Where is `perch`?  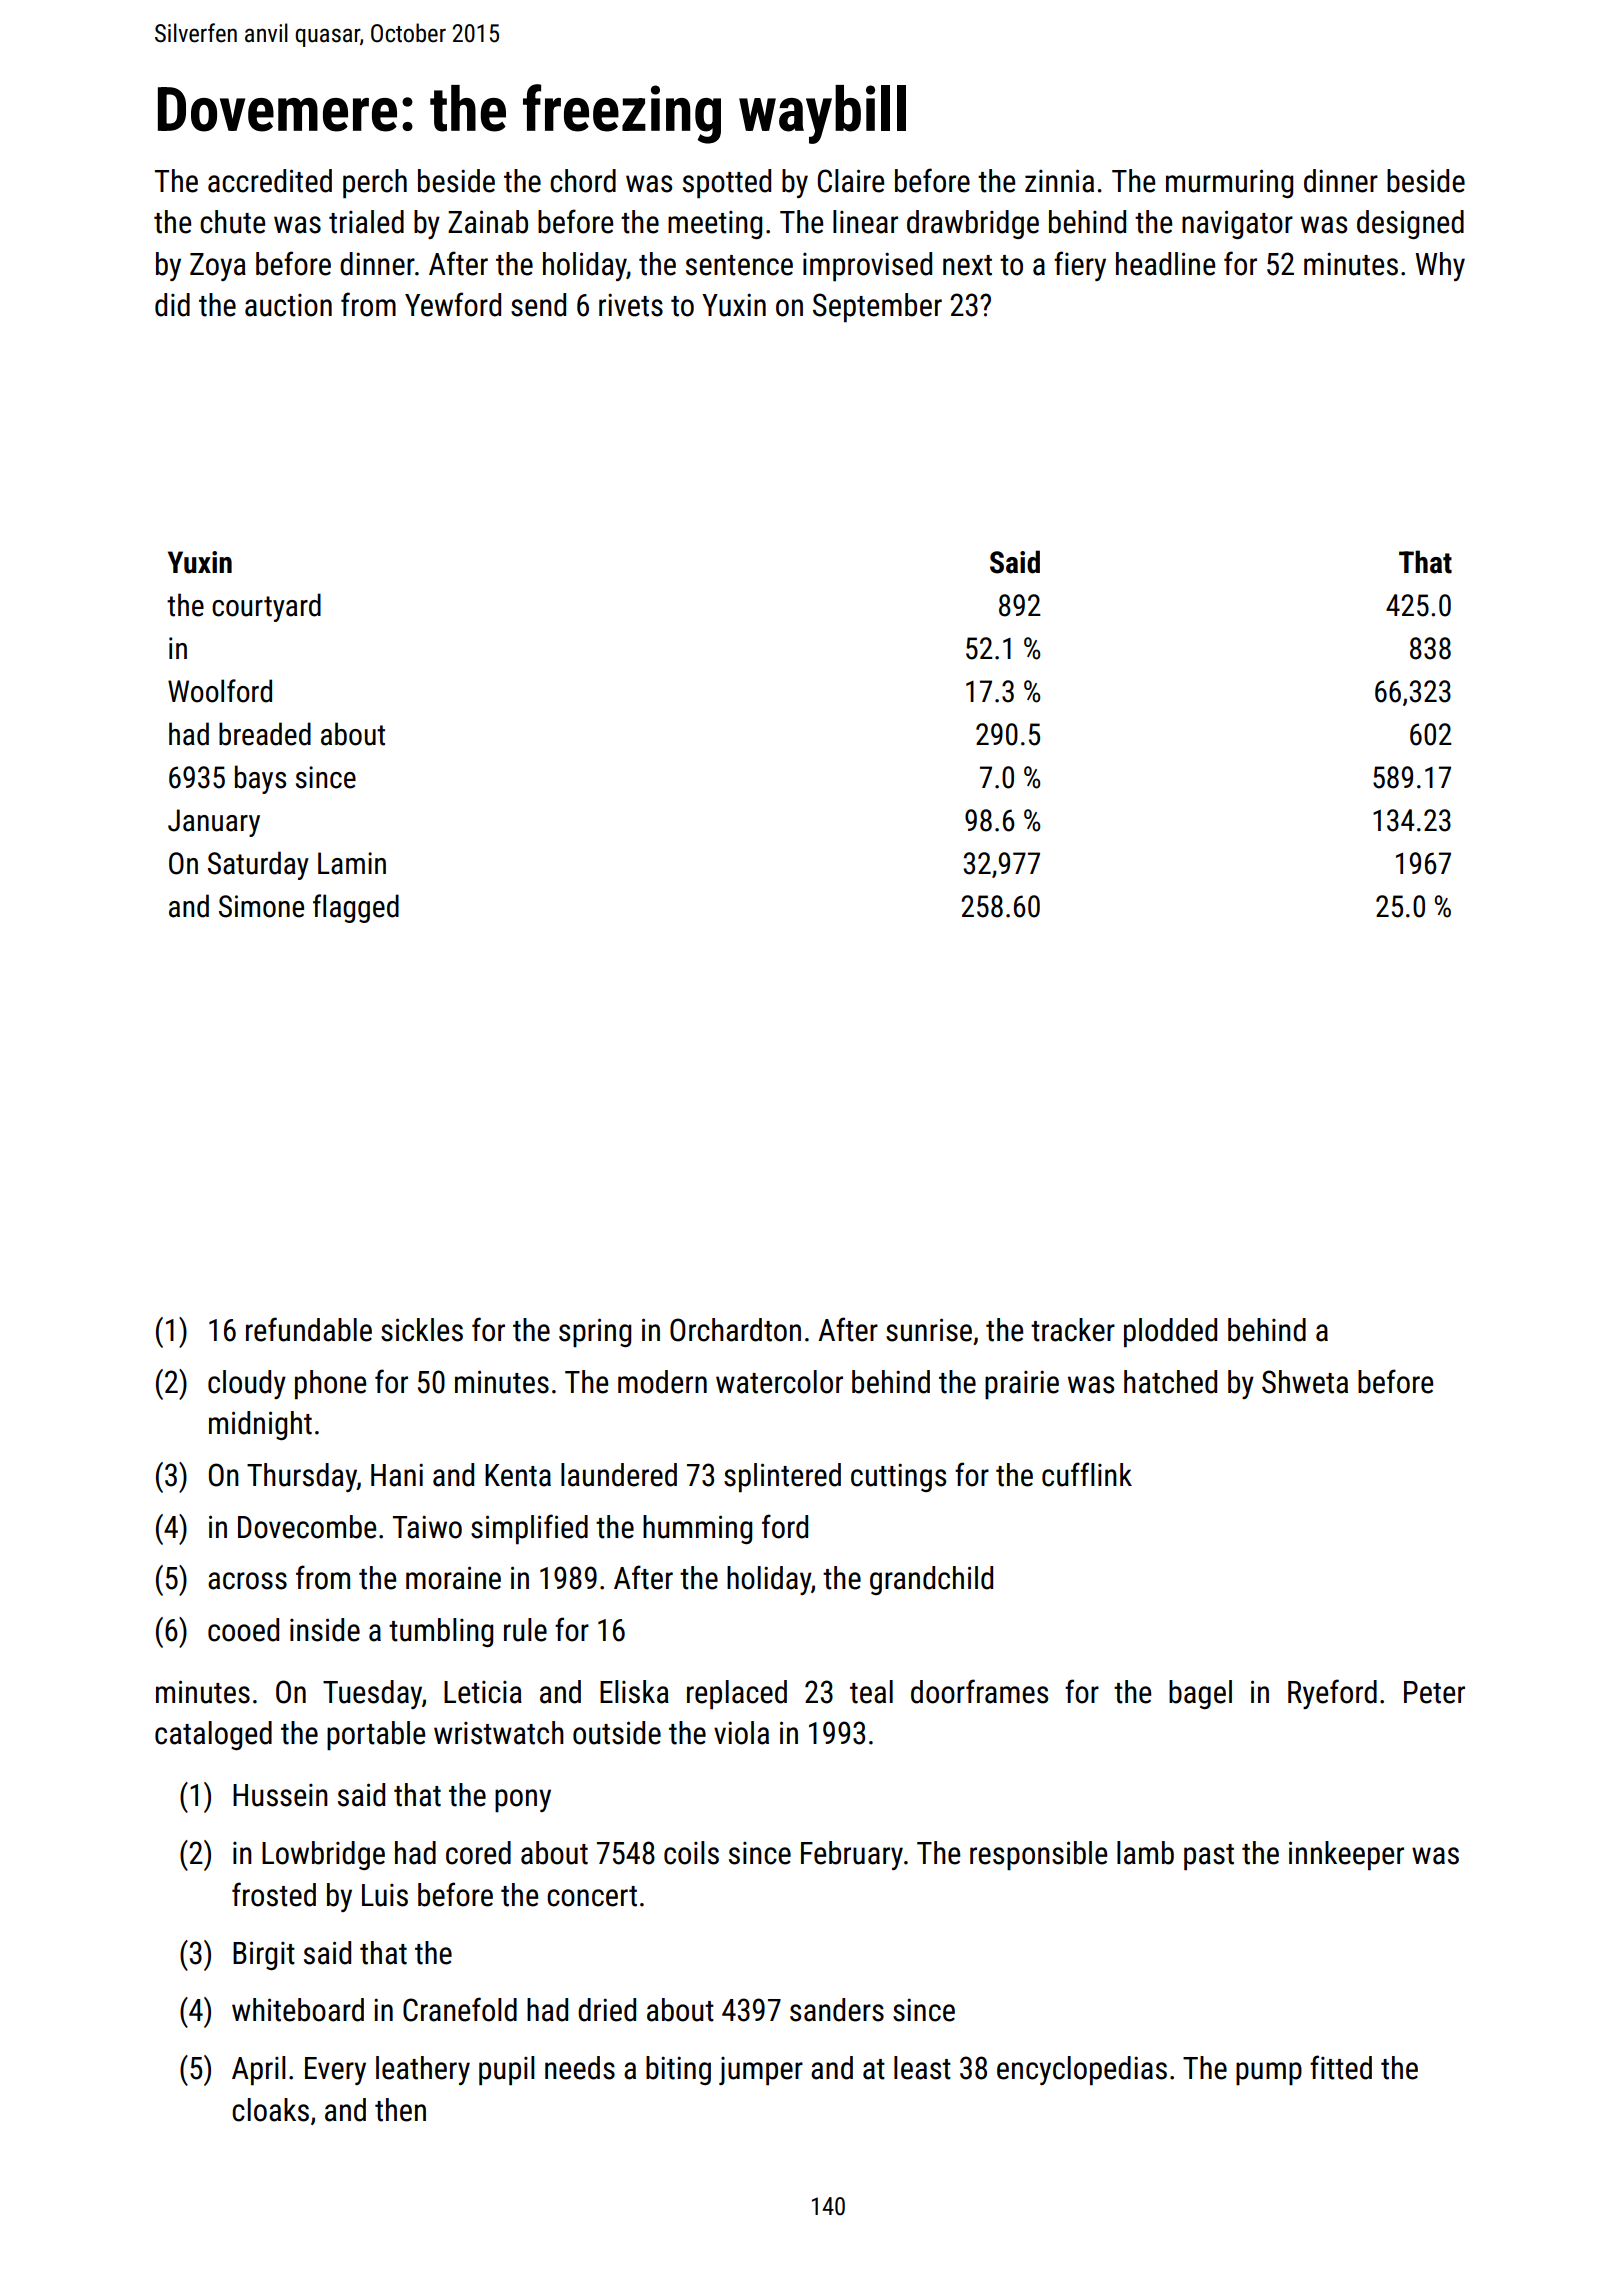
perch is located at coordinates (375, 184).
